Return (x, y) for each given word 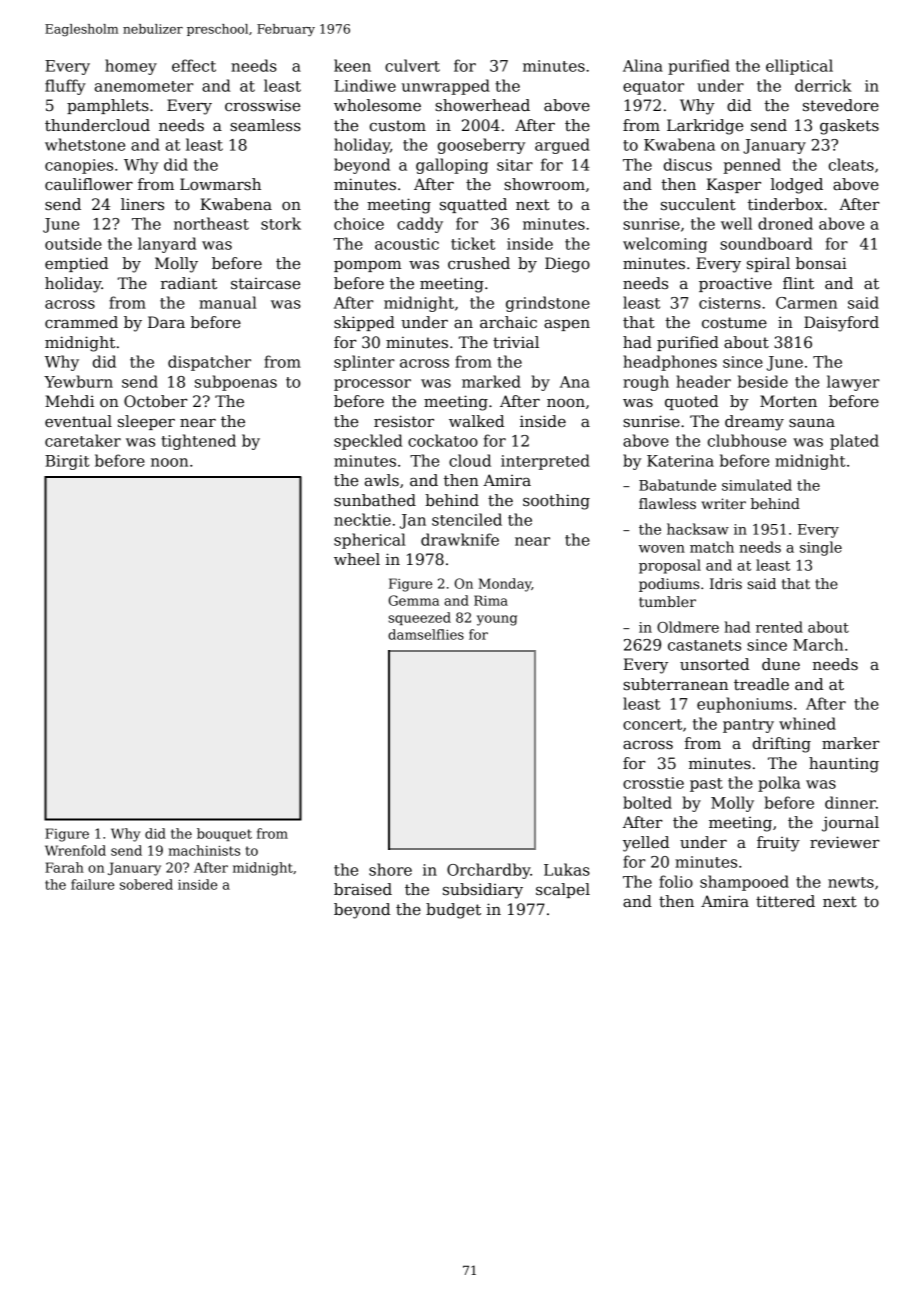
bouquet (224, 834)
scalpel (563, 890)
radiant (189, 283)
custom (398, 125)
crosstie (653, 783)
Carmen (806, 303)
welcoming (665, 245)
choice (359, 223)
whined (807, 723)
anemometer (144, 86)
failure (92, 884)
